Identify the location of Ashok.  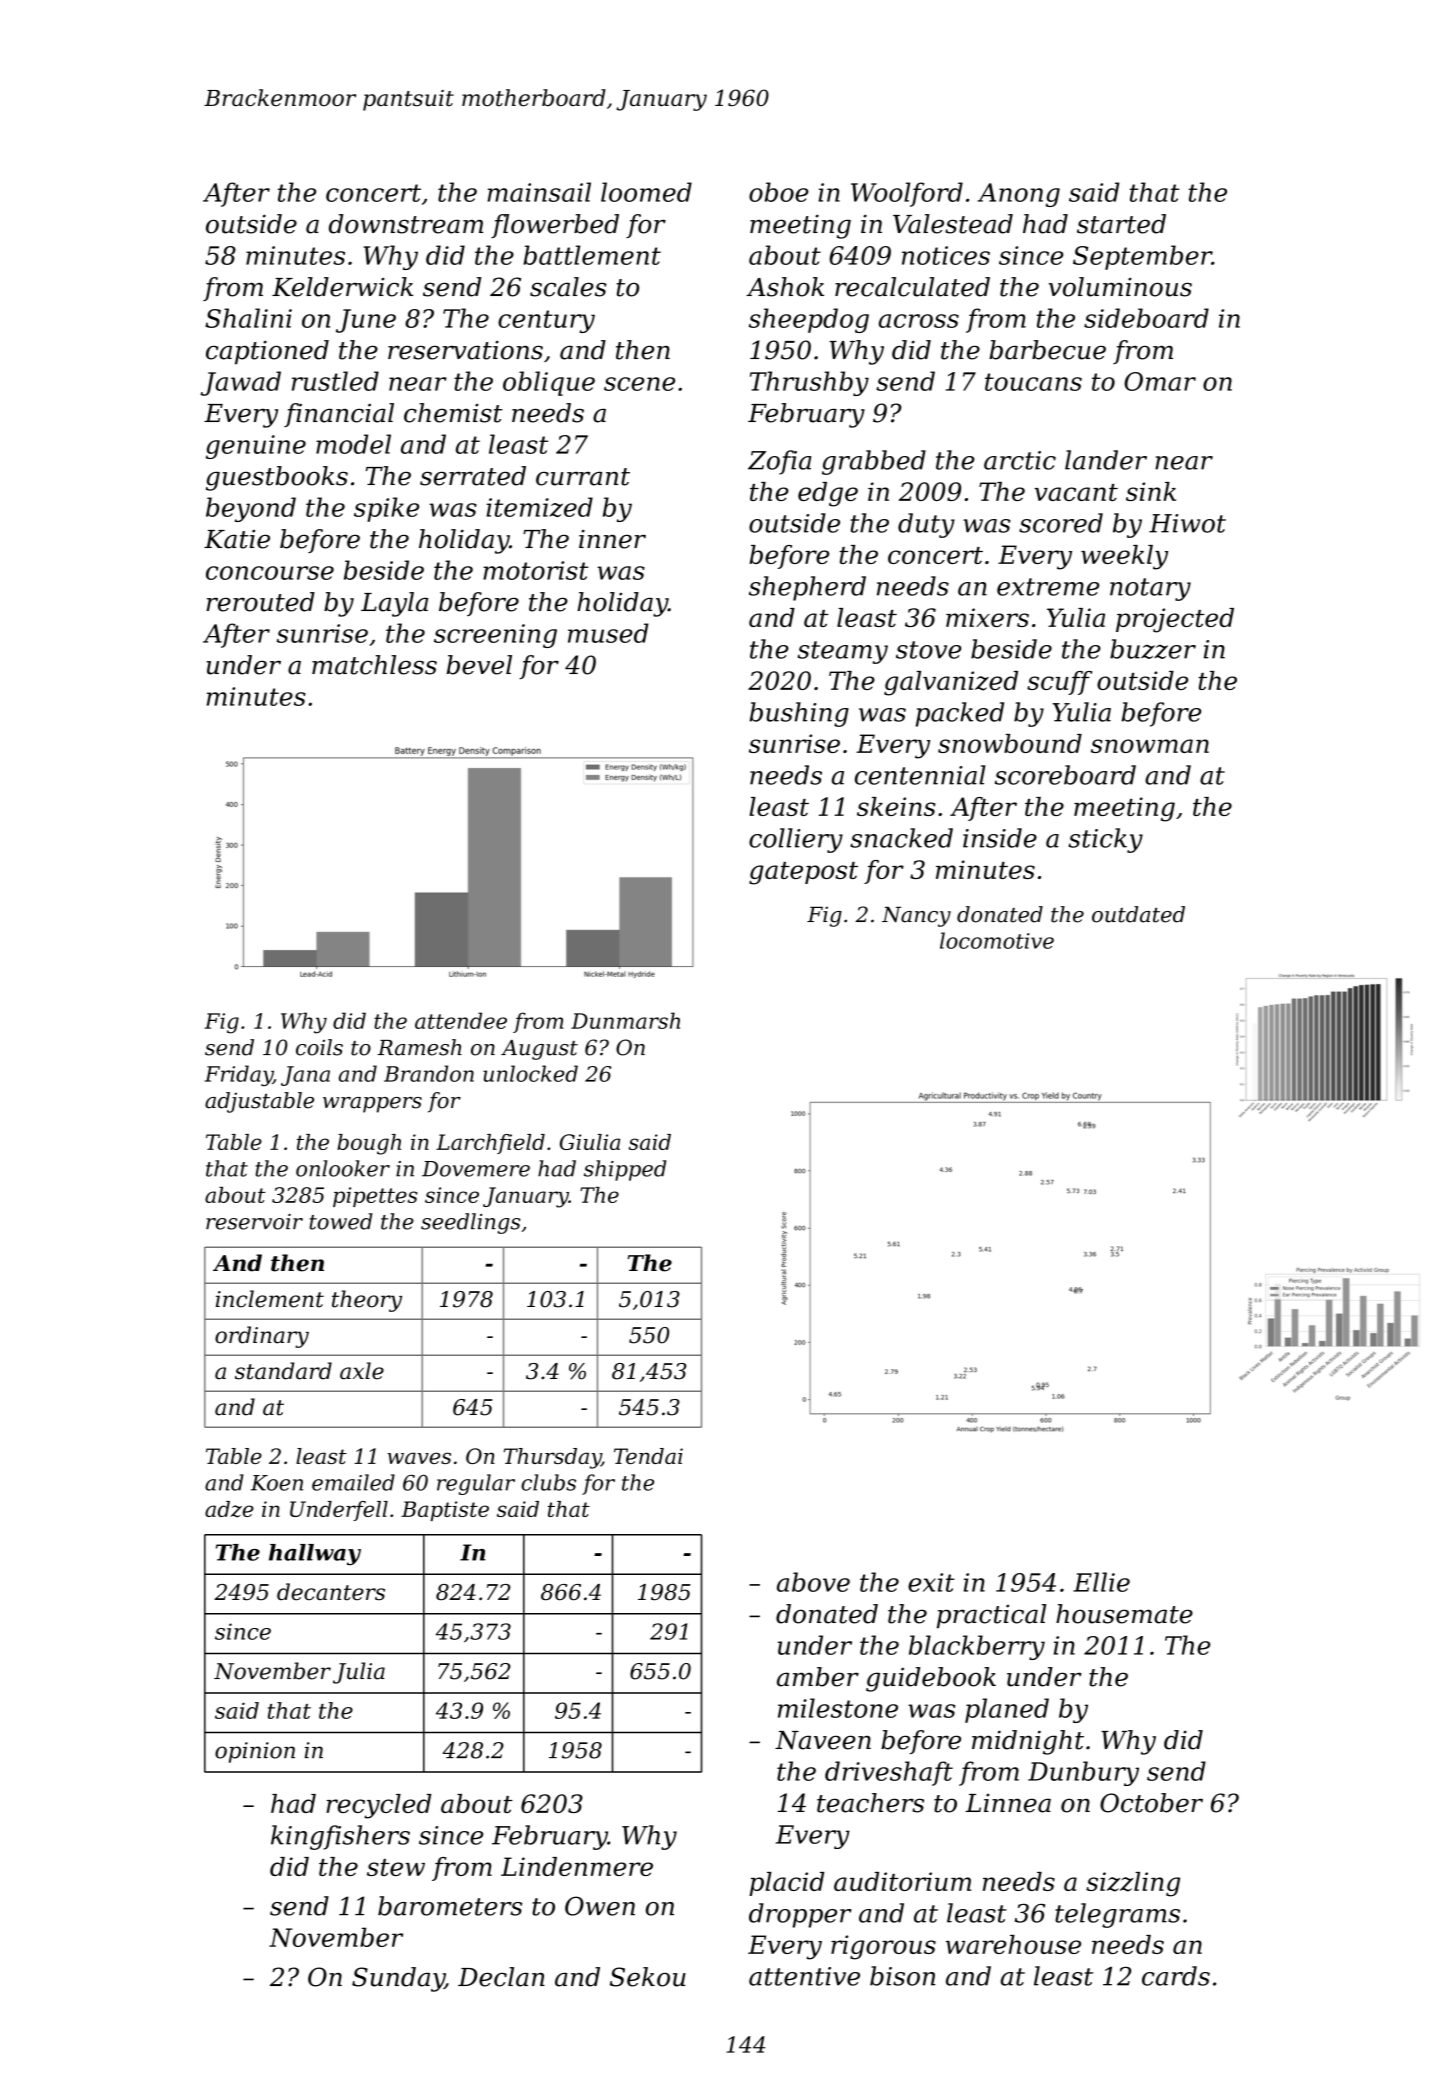
(785, 287).
